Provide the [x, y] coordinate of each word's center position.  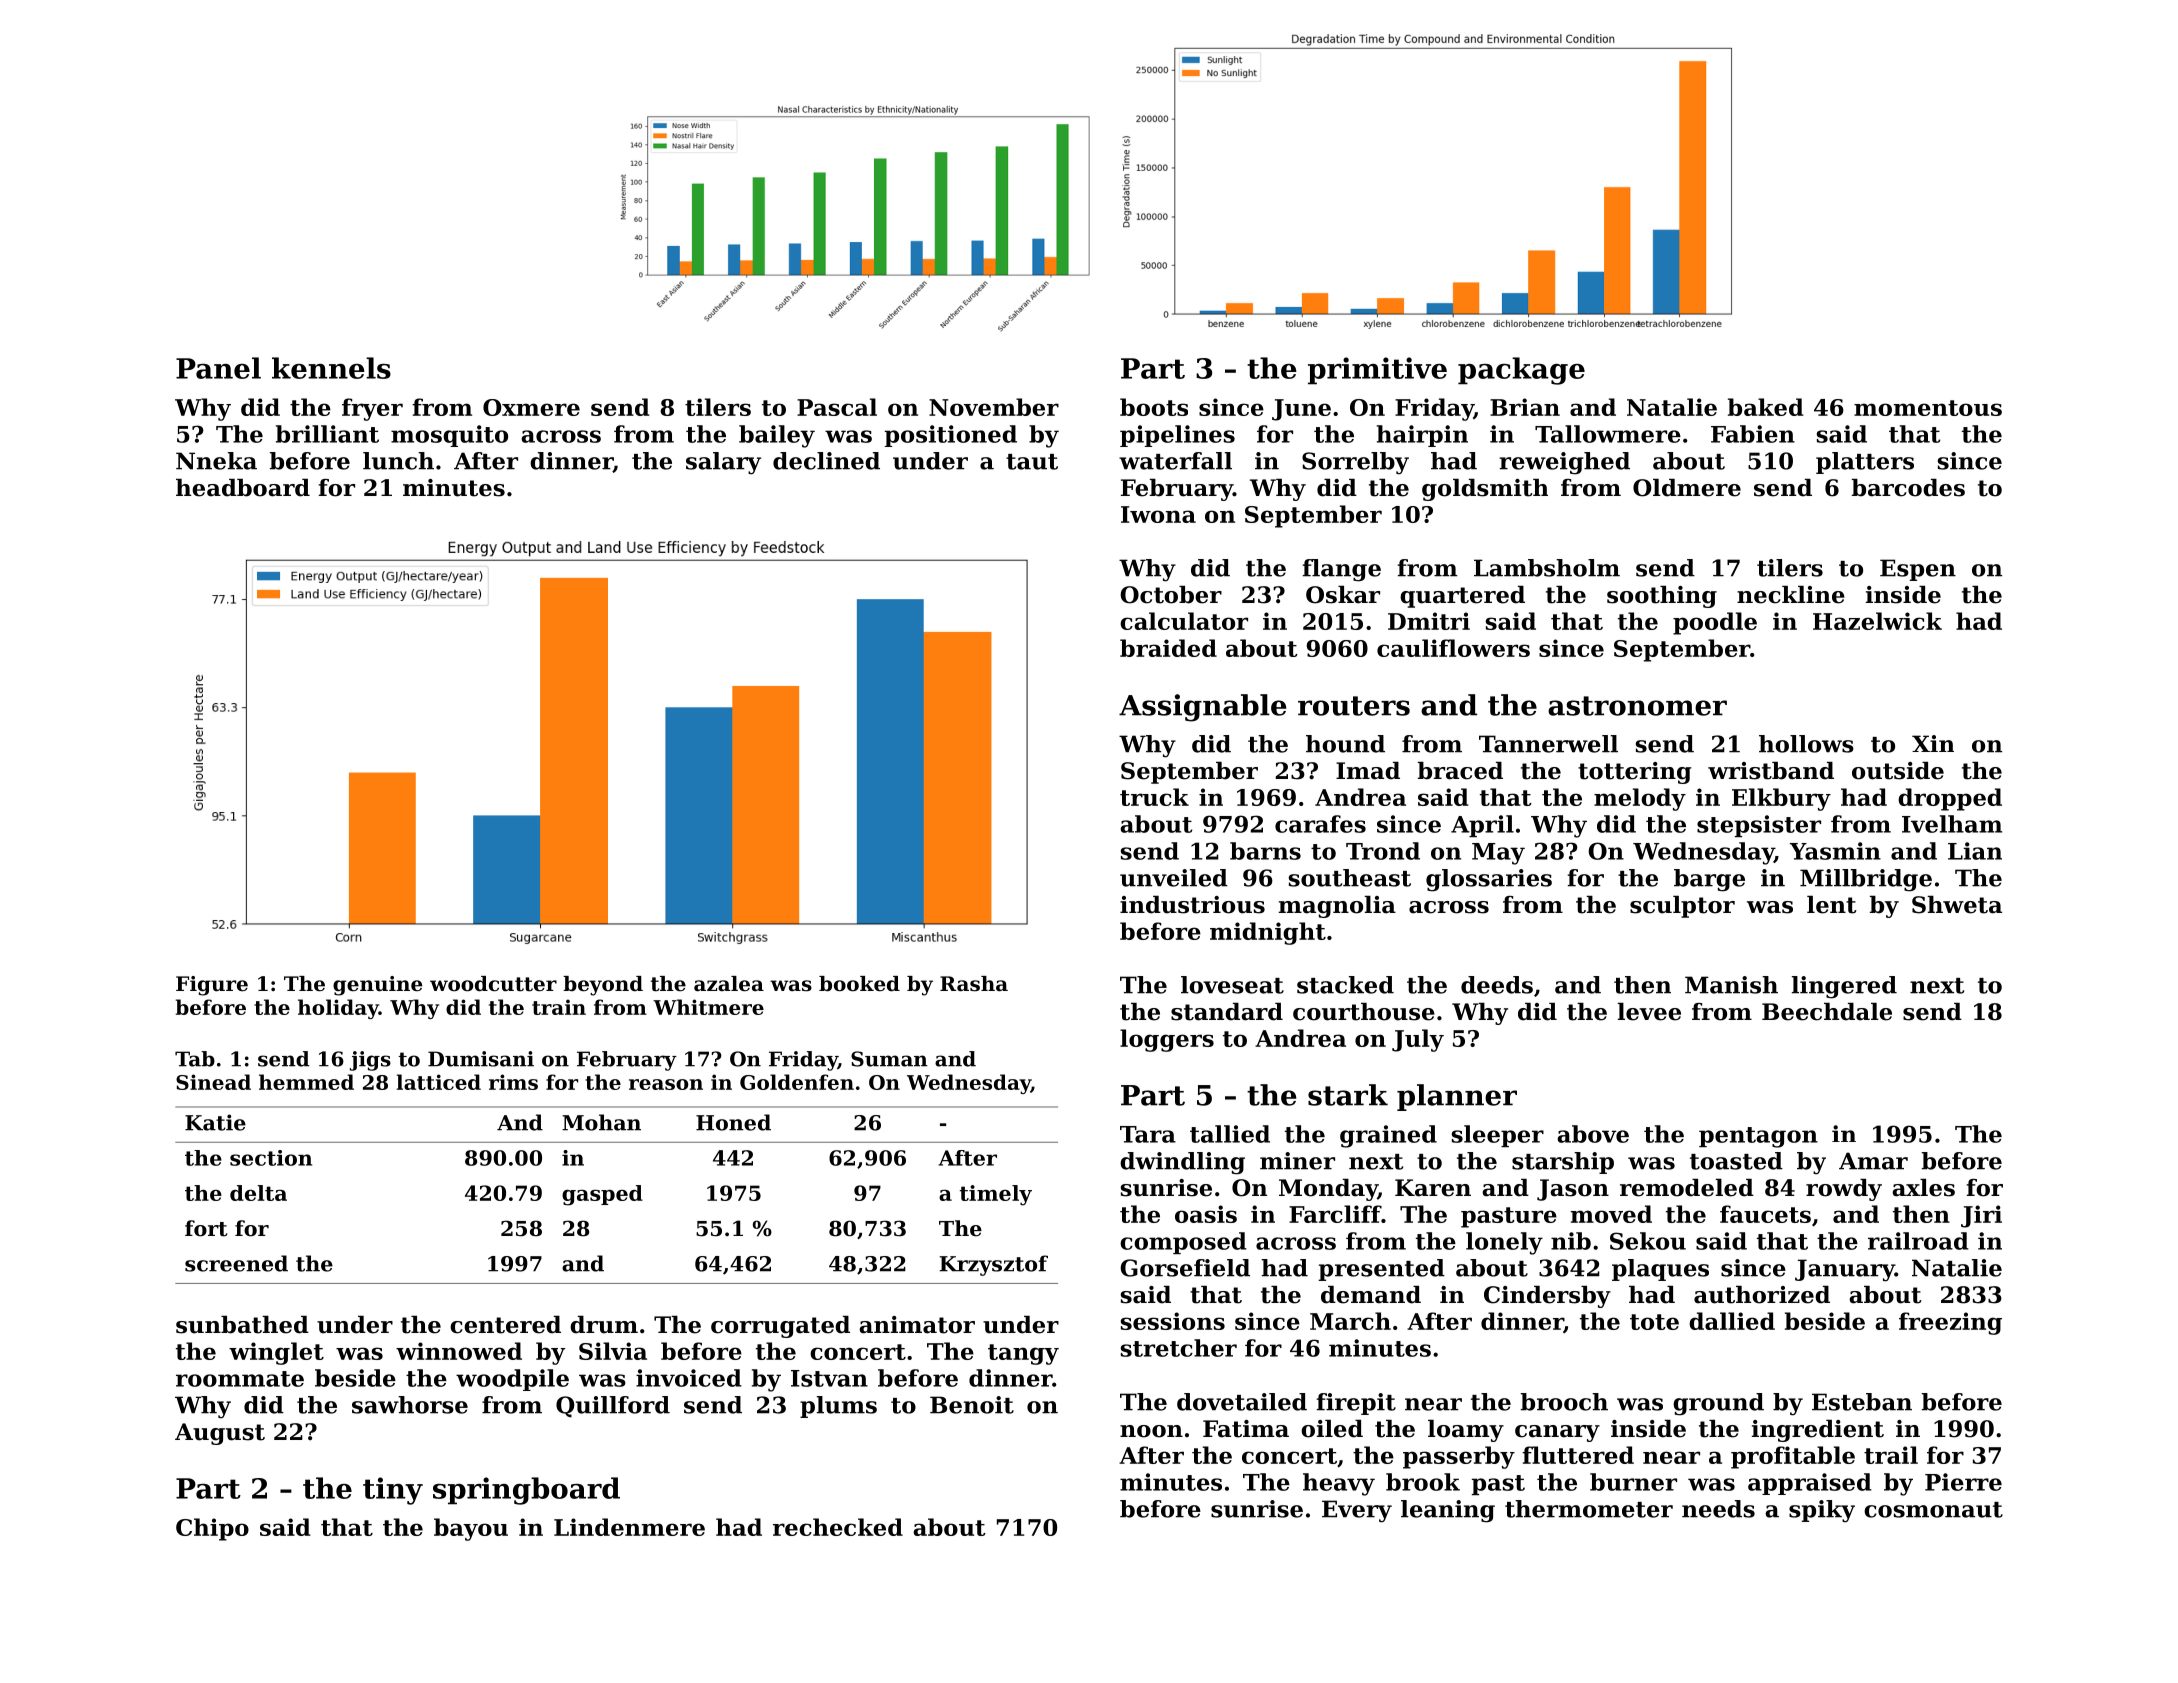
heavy [1339, 1484]
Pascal [837, 407]
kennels [331, 368]
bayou [471, 1529]
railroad [1918, 1241]
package [1521, 371]
